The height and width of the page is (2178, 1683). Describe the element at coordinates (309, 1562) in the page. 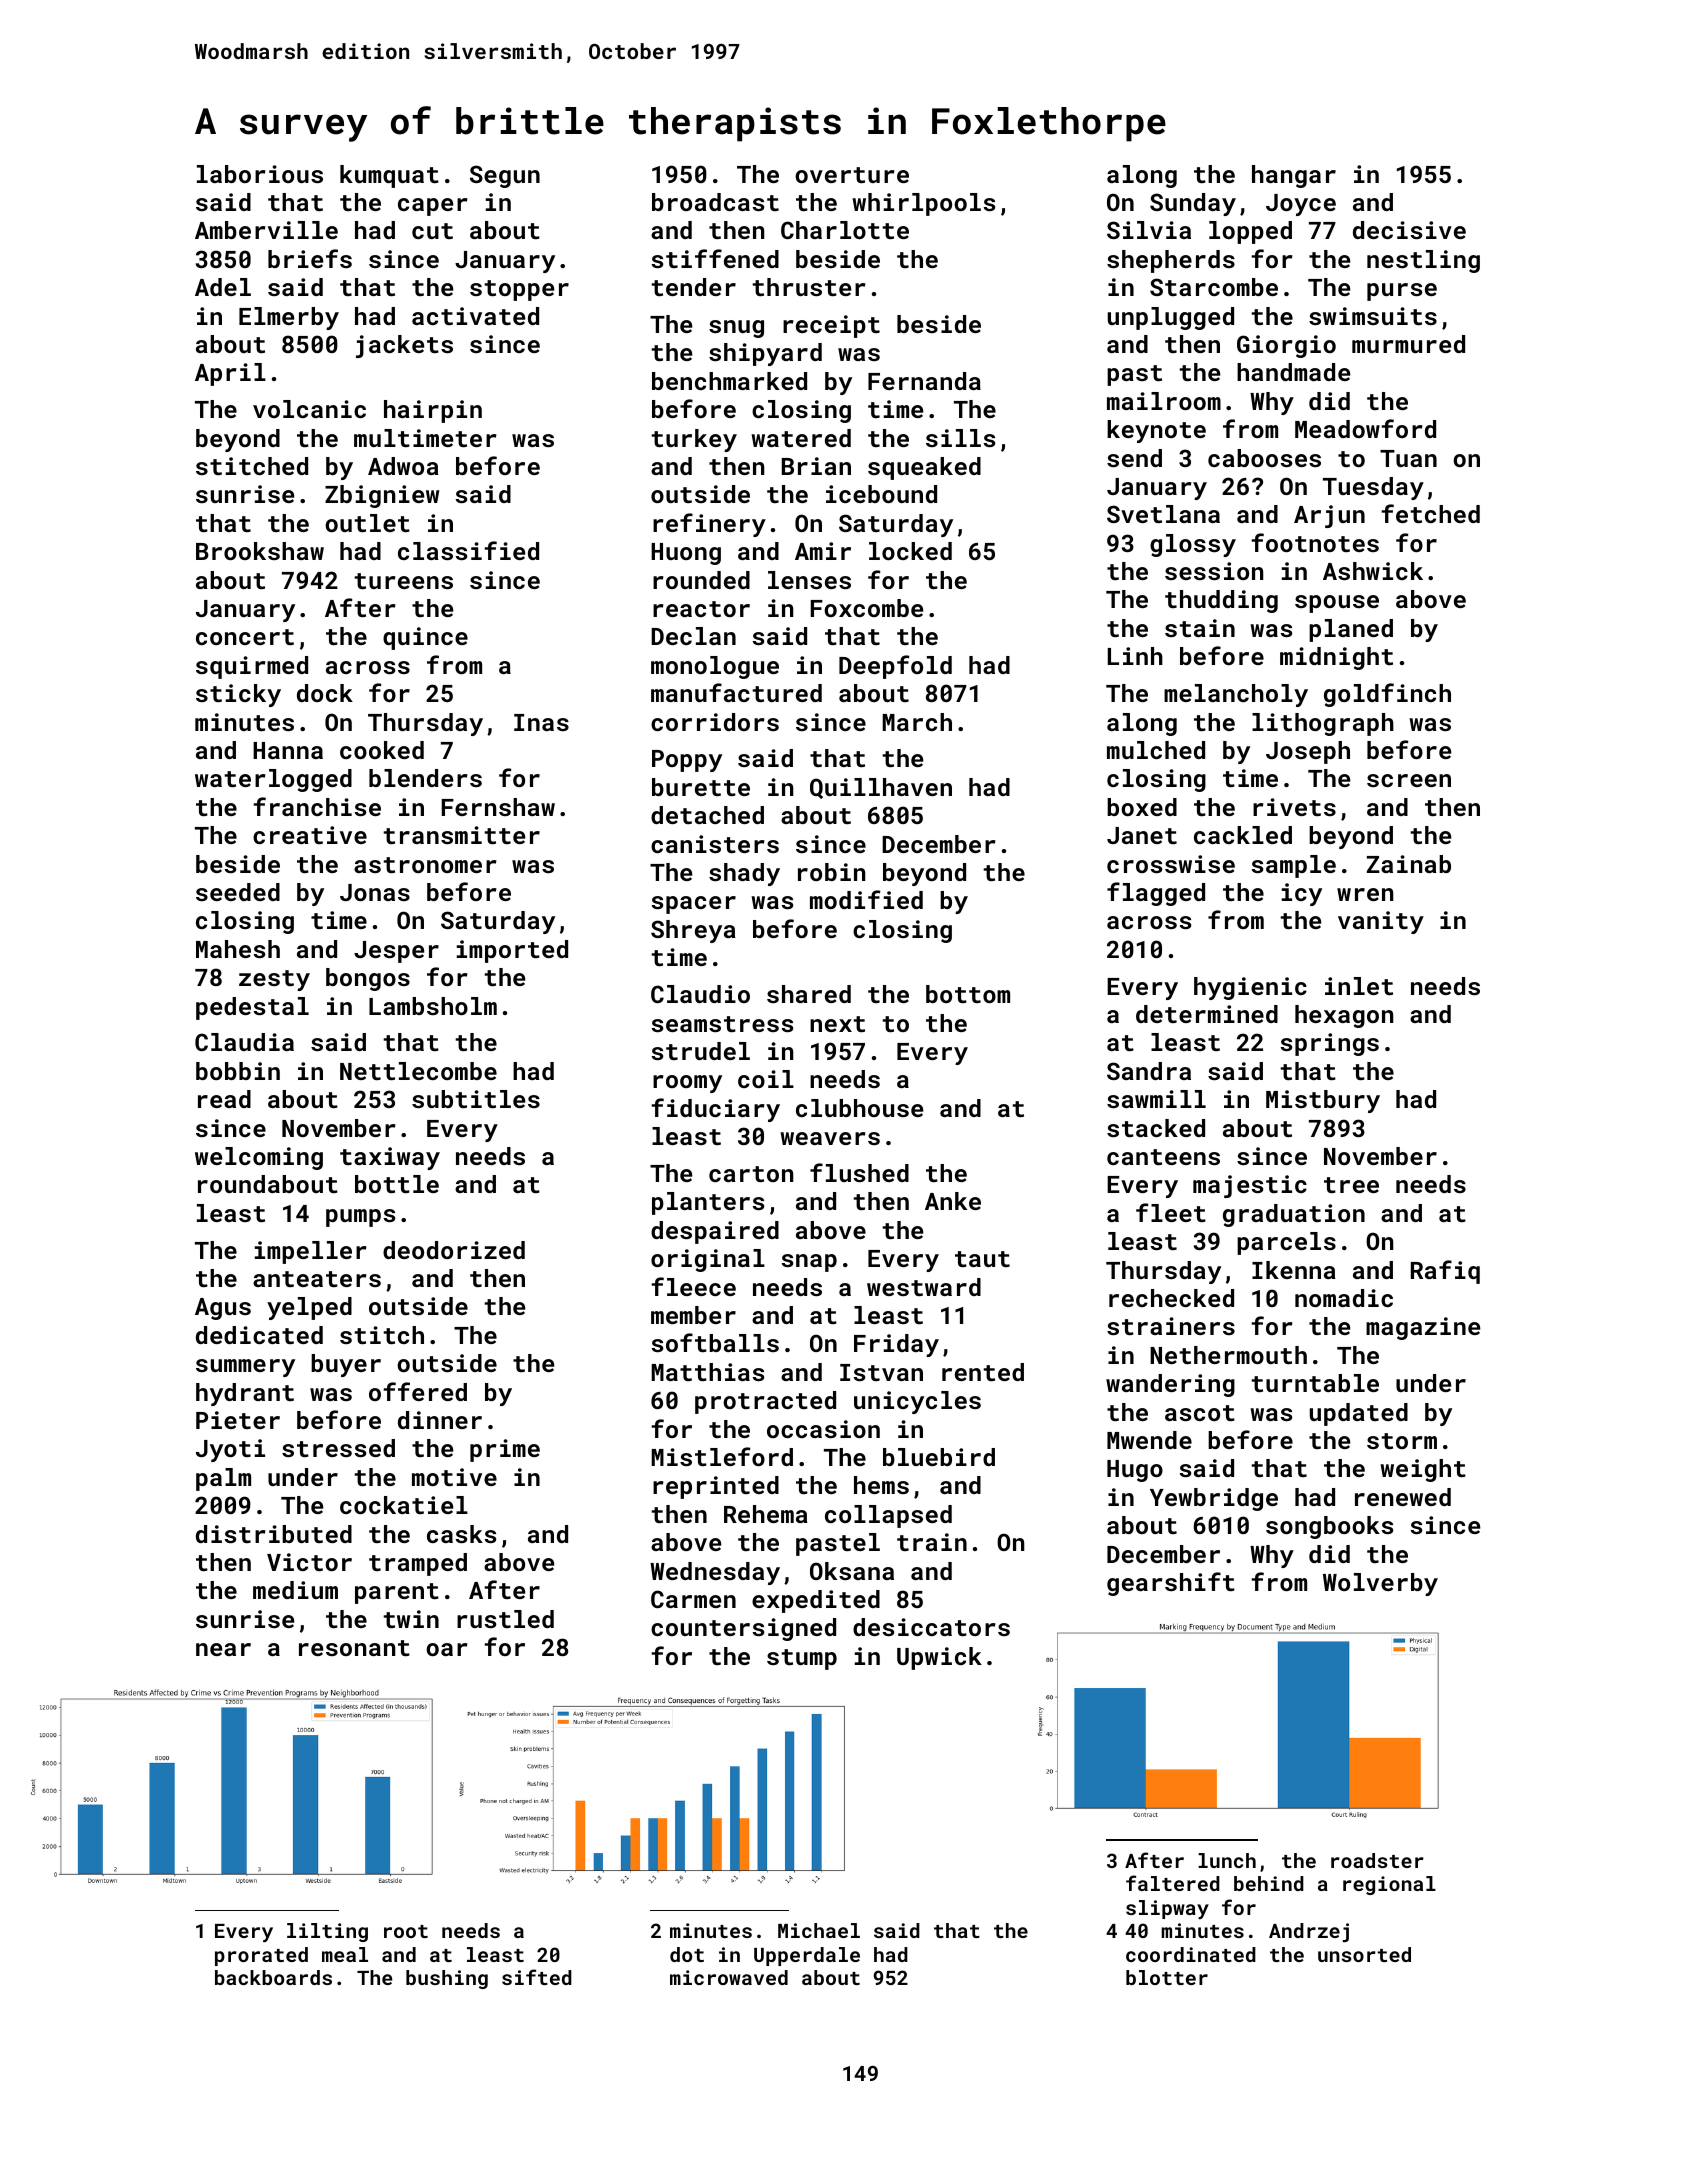

I see `Victor` at that location.
